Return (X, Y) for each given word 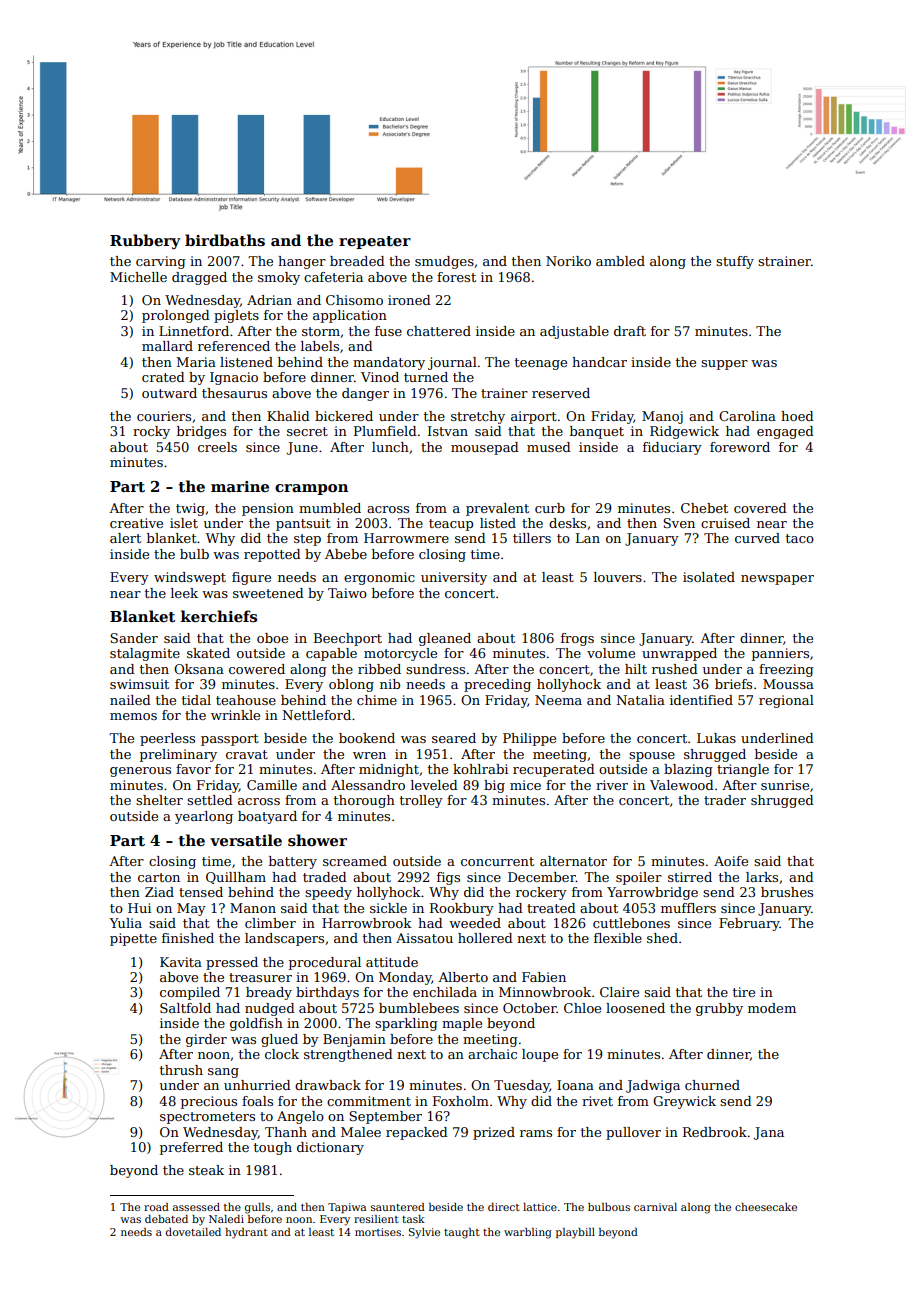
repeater (375, 242)
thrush (181, 1070)
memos (133, 716)
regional (786, 701)
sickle (388, 908)
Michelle (138, 277)
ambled (620, 261)
